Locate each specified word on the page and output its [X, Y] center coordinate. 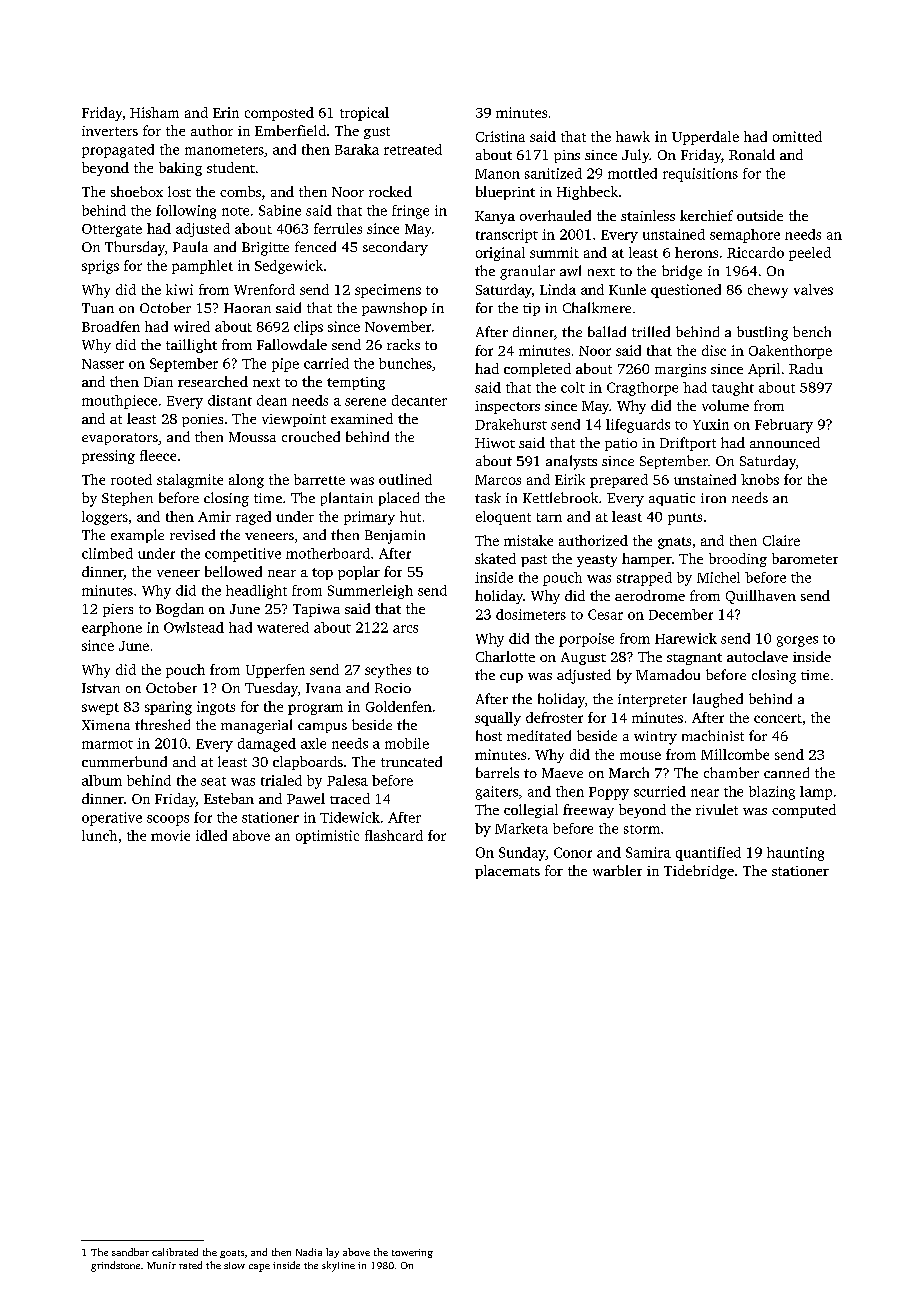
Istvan [101, 688]
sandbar [130, 1252]
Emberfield [290, 130]
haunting [795, 854]
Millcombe [735, 754]
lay [332, 1253]
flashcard [394, 835]
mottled [632, 173]
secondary [395, 248]
